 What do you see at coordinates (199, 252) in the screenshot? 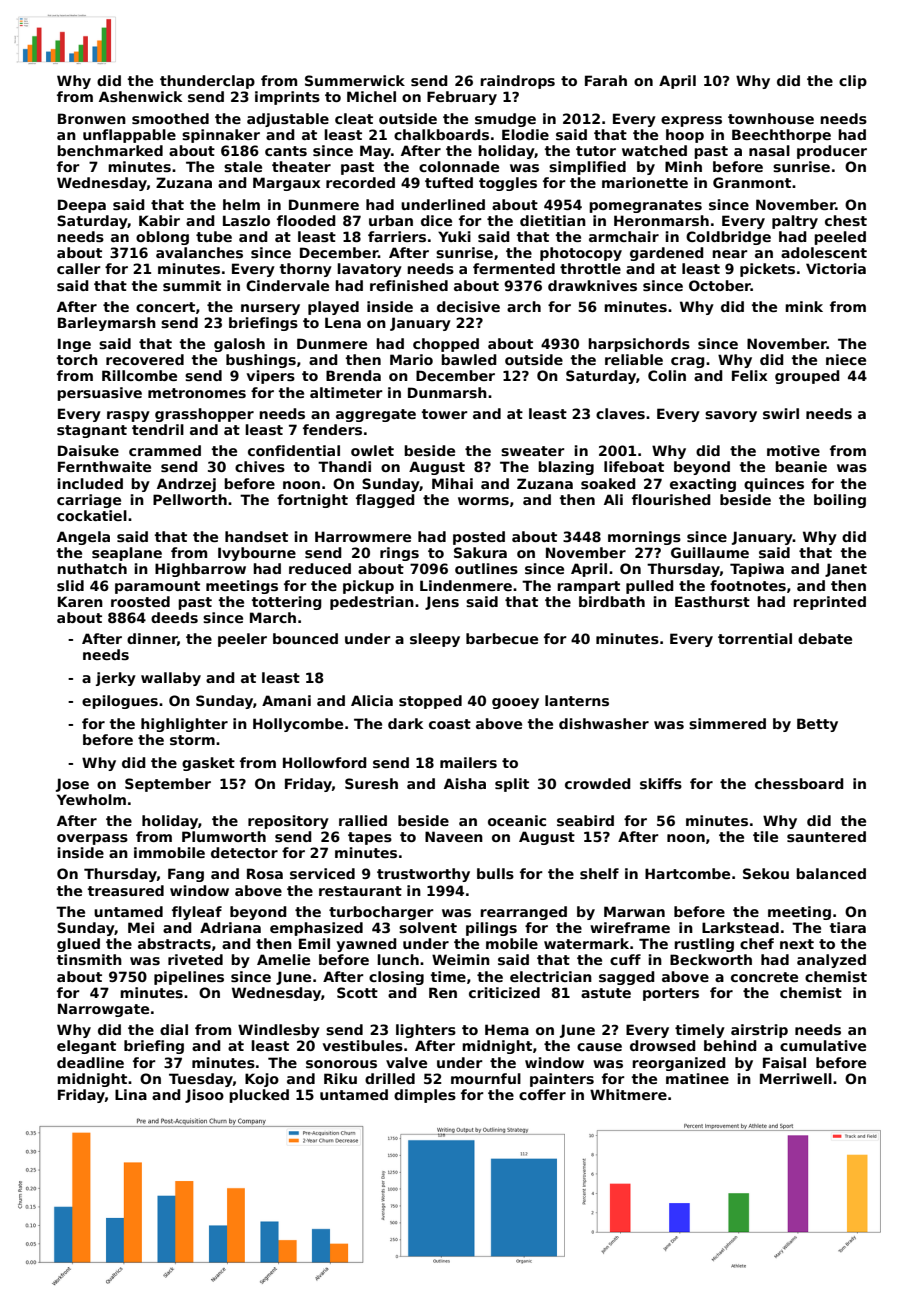
I see `avalanches` at bounding box center [199, 252].
